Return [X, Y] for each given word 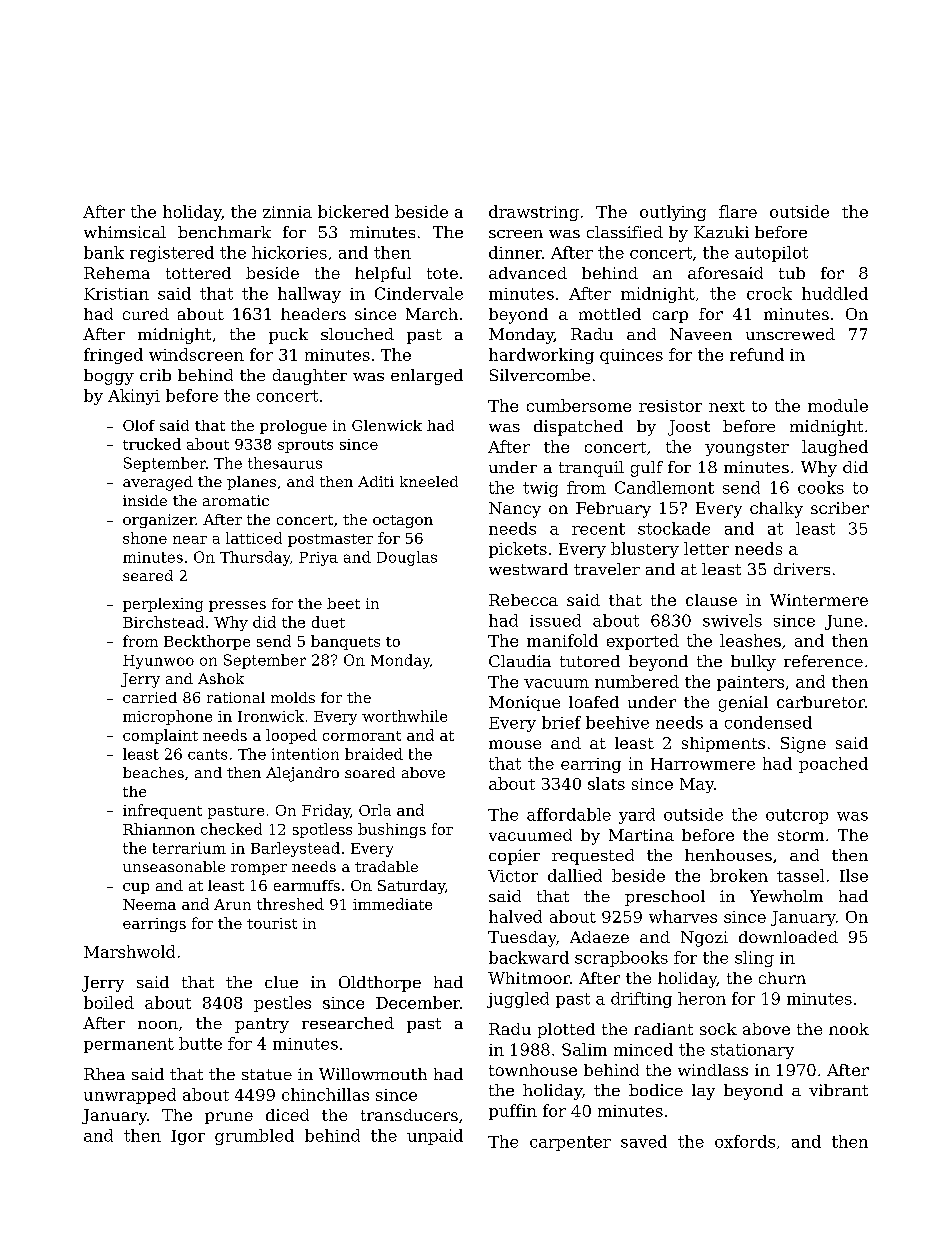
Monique [524, 703]
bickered [353, 211]
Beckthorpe [207, 642]
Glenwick [387, 425]
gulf [647, 469]
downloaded [788, 937]
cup [136, 888]
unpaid [435, 1137]
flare [738, 211]
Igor [188, 1137]
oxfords [745, 1141]
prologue [293, 427]
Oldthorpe [380, 984]
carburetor [821, 702]
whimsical [125, 232]
